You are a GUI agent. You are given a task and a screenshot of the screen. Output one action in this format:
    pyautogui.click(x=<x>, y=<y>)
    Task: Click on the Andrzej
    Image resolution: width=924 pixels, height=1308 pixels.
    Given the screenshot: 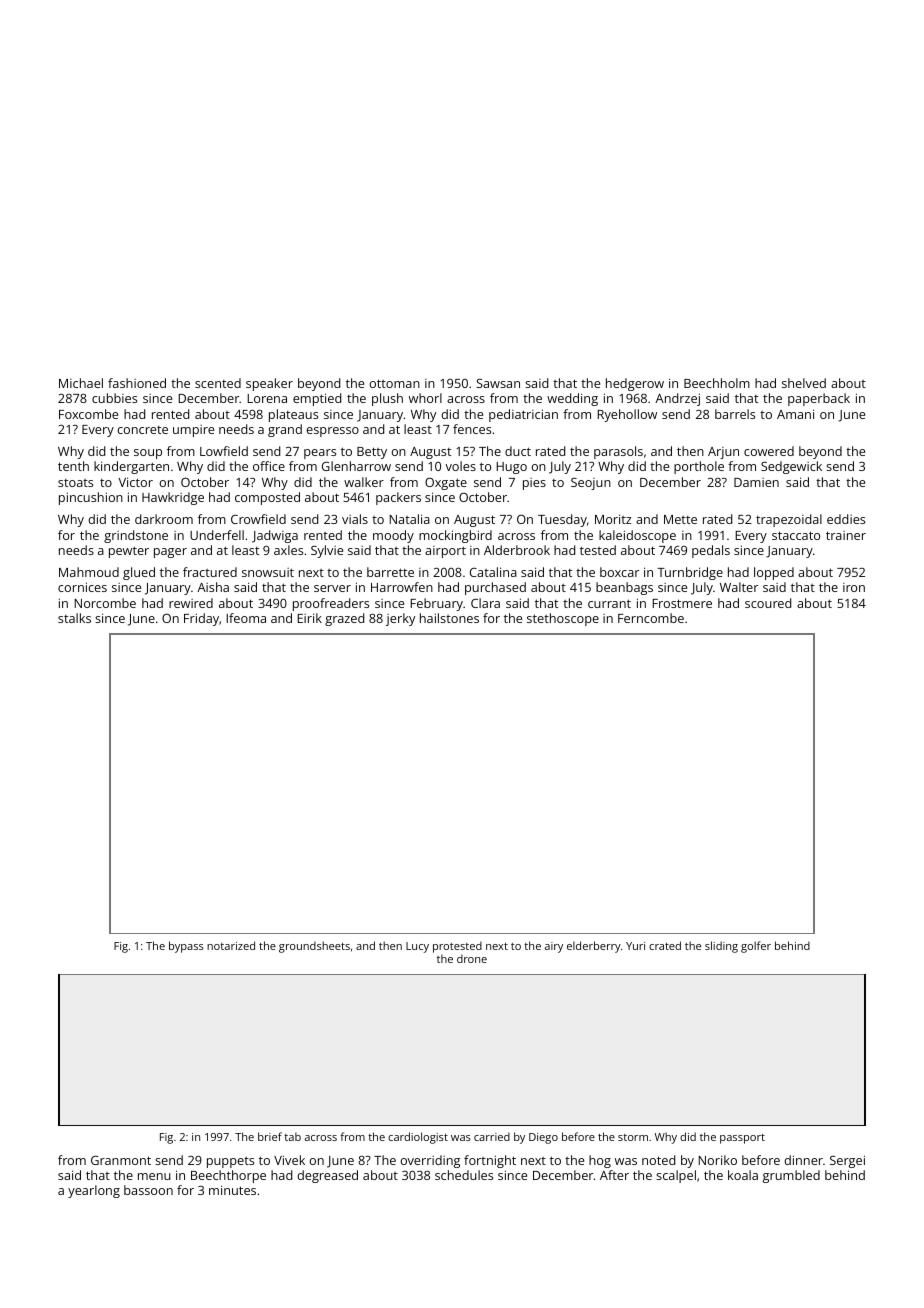 What is the action you would take?
    pyautogui.click(x=677, y=399)
